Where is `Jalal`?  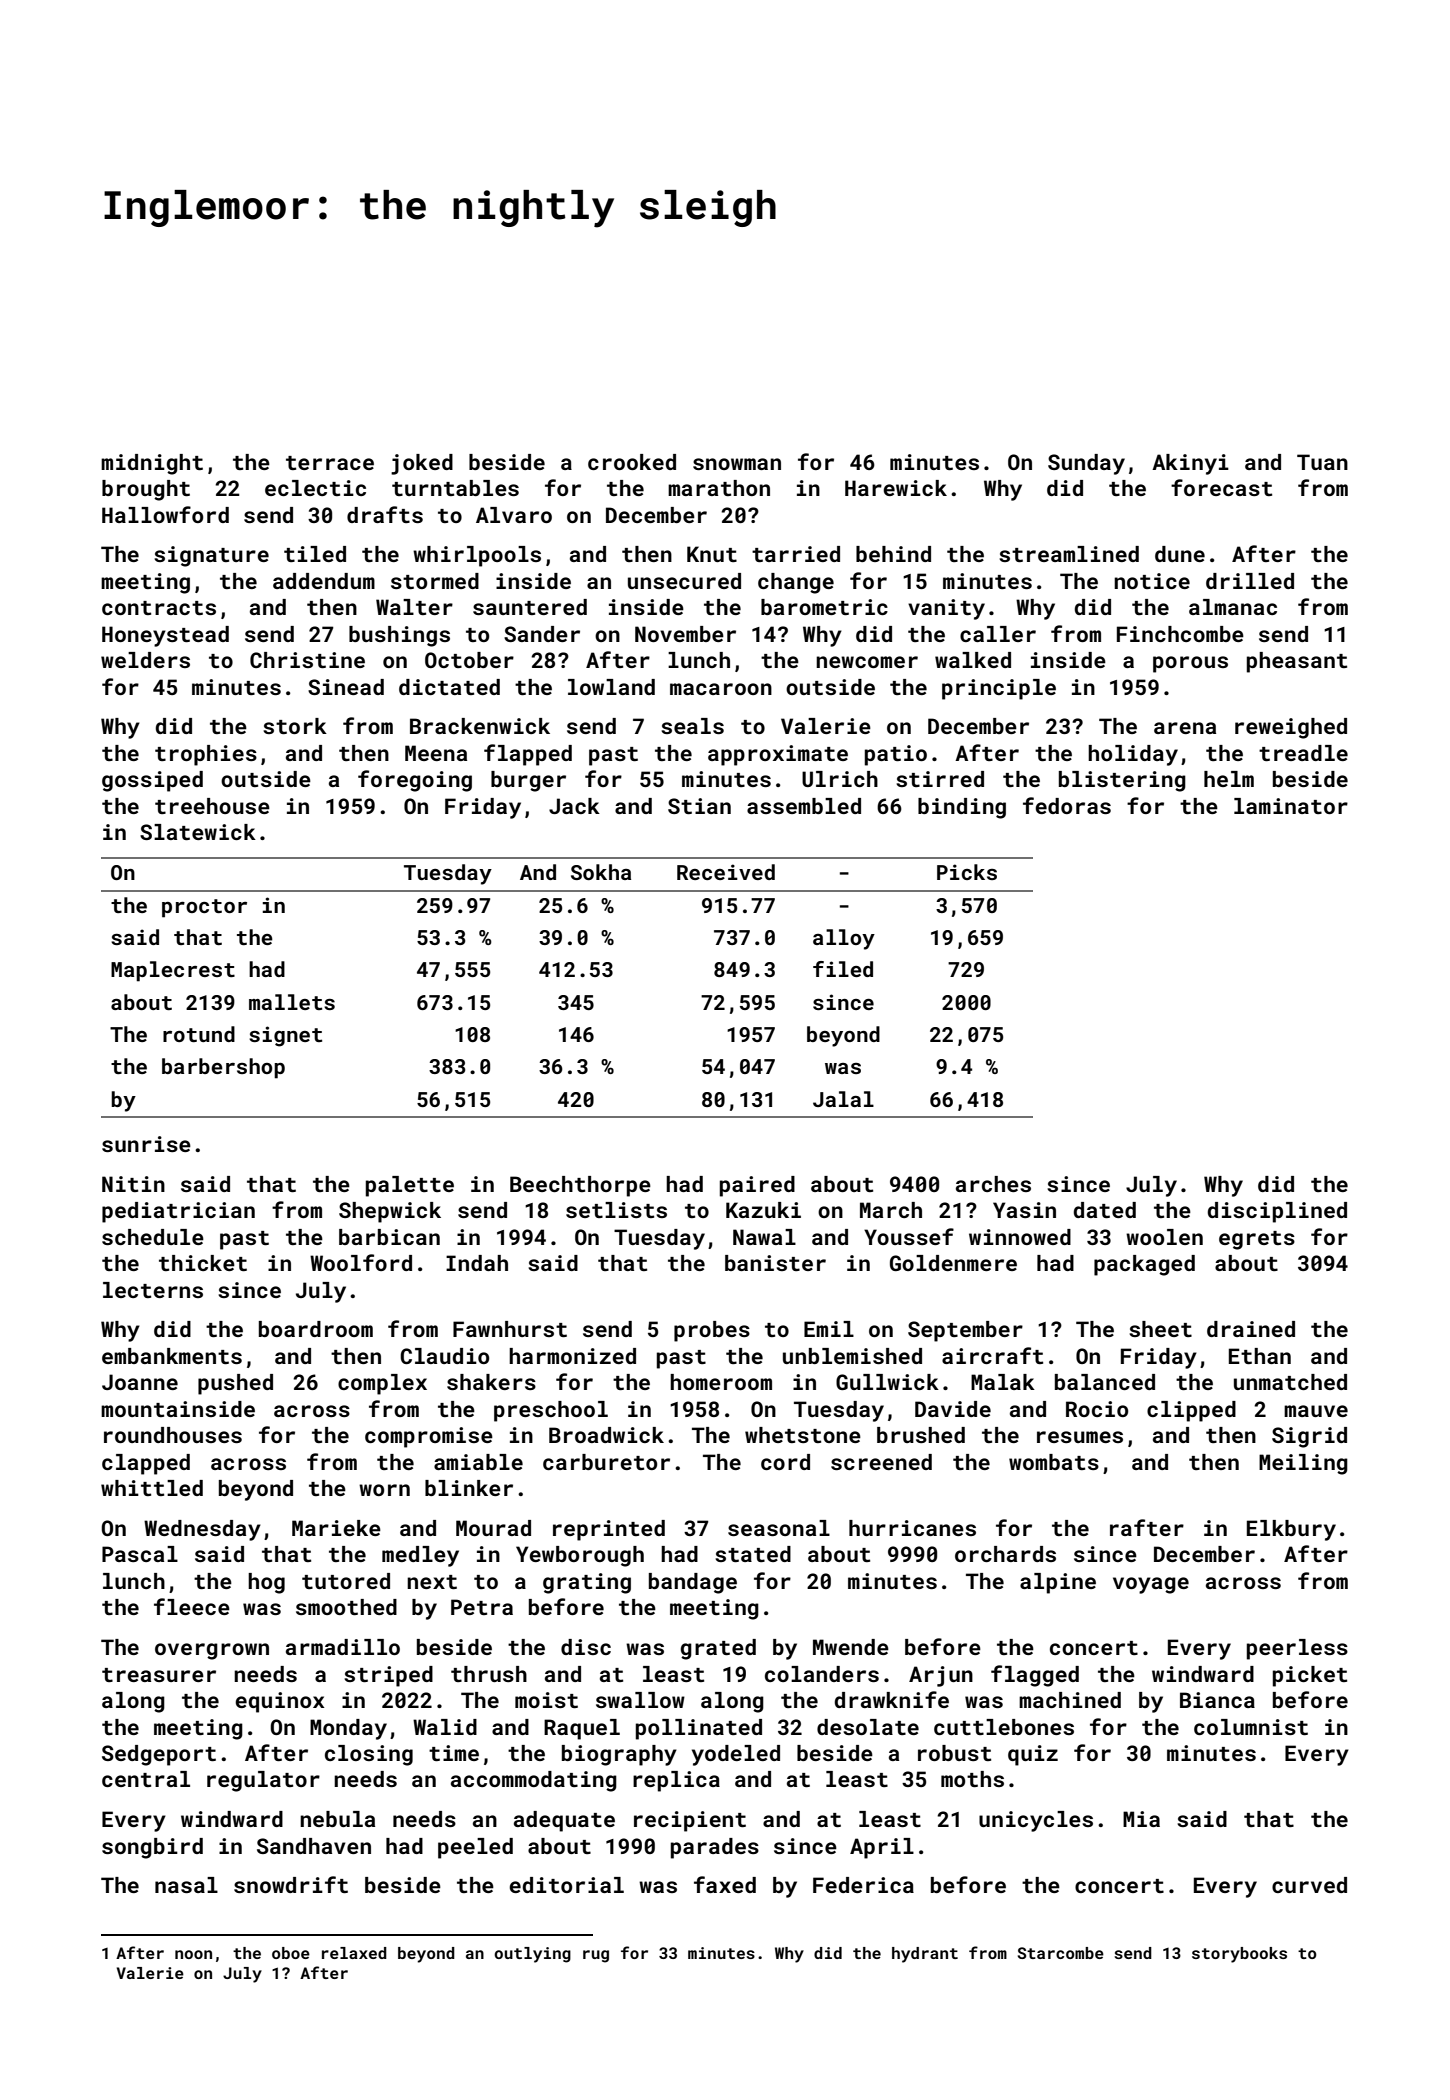
Jalal is located at coordinates (843, 1099).
